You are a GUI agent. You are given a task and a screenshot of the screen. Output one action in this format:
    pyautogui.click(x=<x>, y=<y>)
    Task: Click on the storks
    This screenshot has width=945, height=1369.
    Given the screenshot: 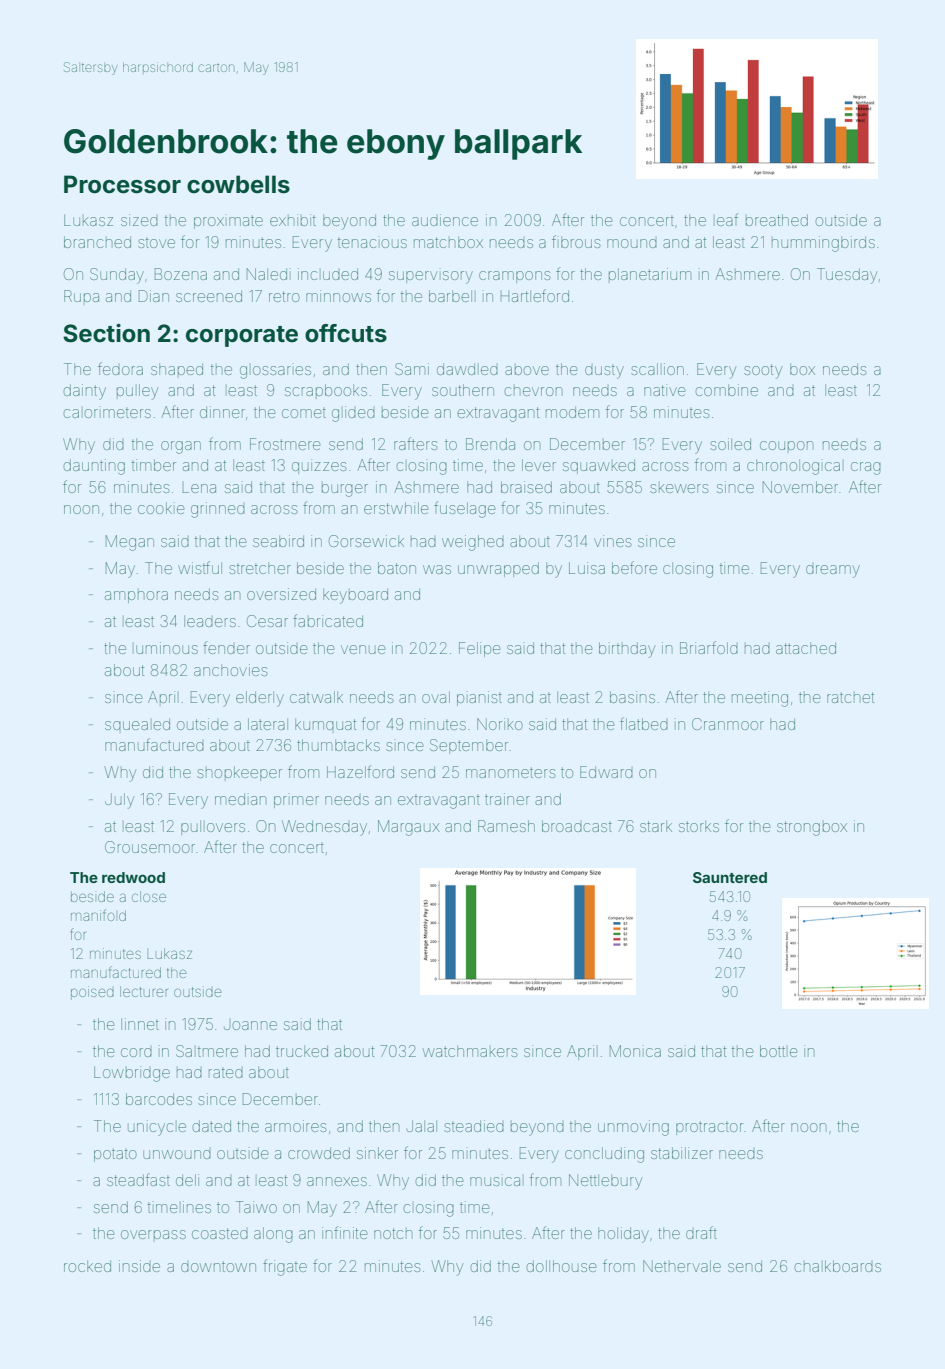 What is the action you would take?
    pyautogui.click(x=699, y=826)
